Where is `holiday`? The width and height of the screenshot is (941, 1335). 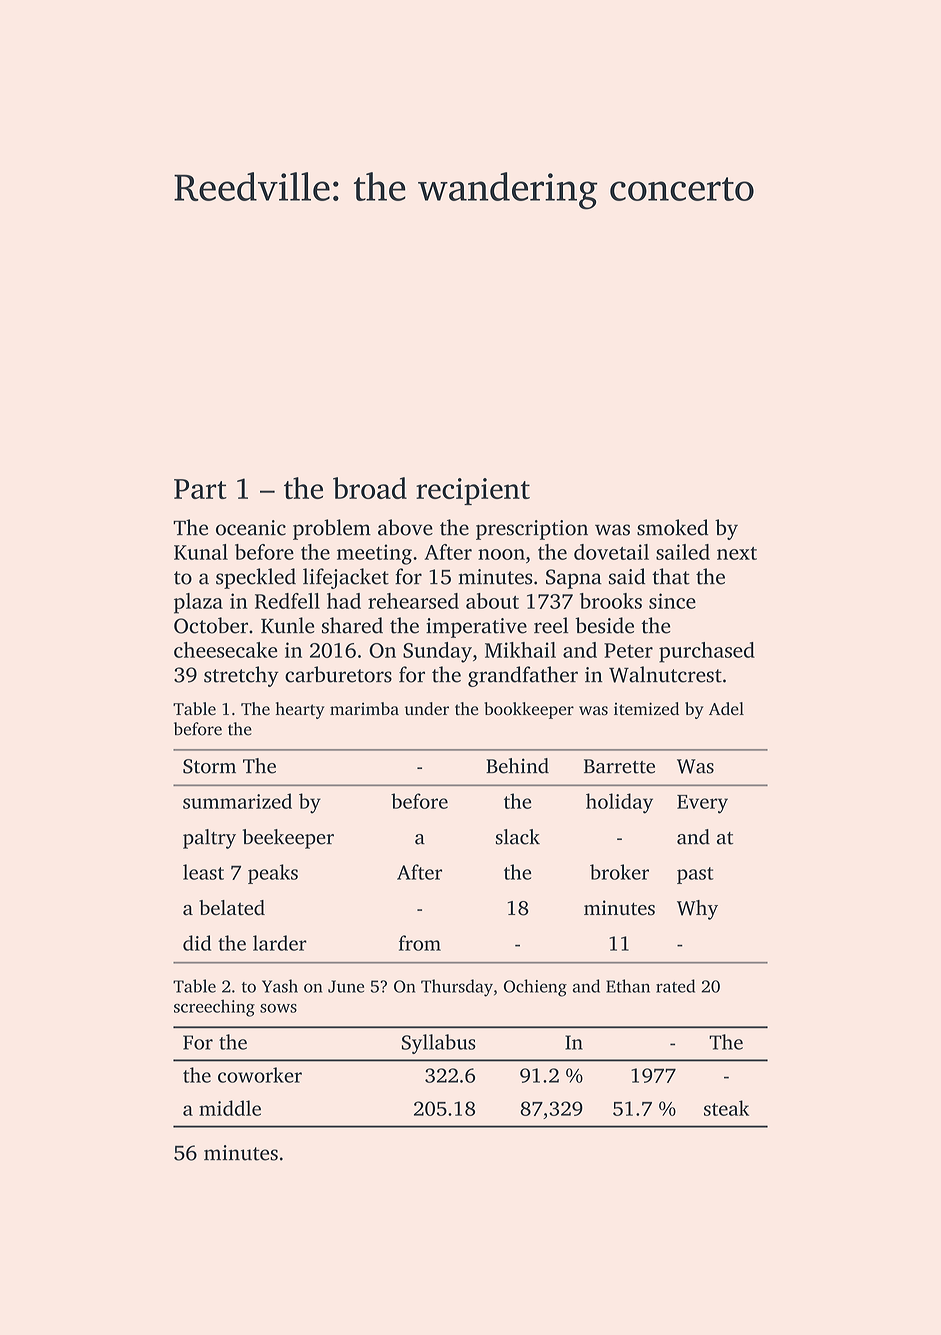 holiday is located at coordinates (619, 803).
